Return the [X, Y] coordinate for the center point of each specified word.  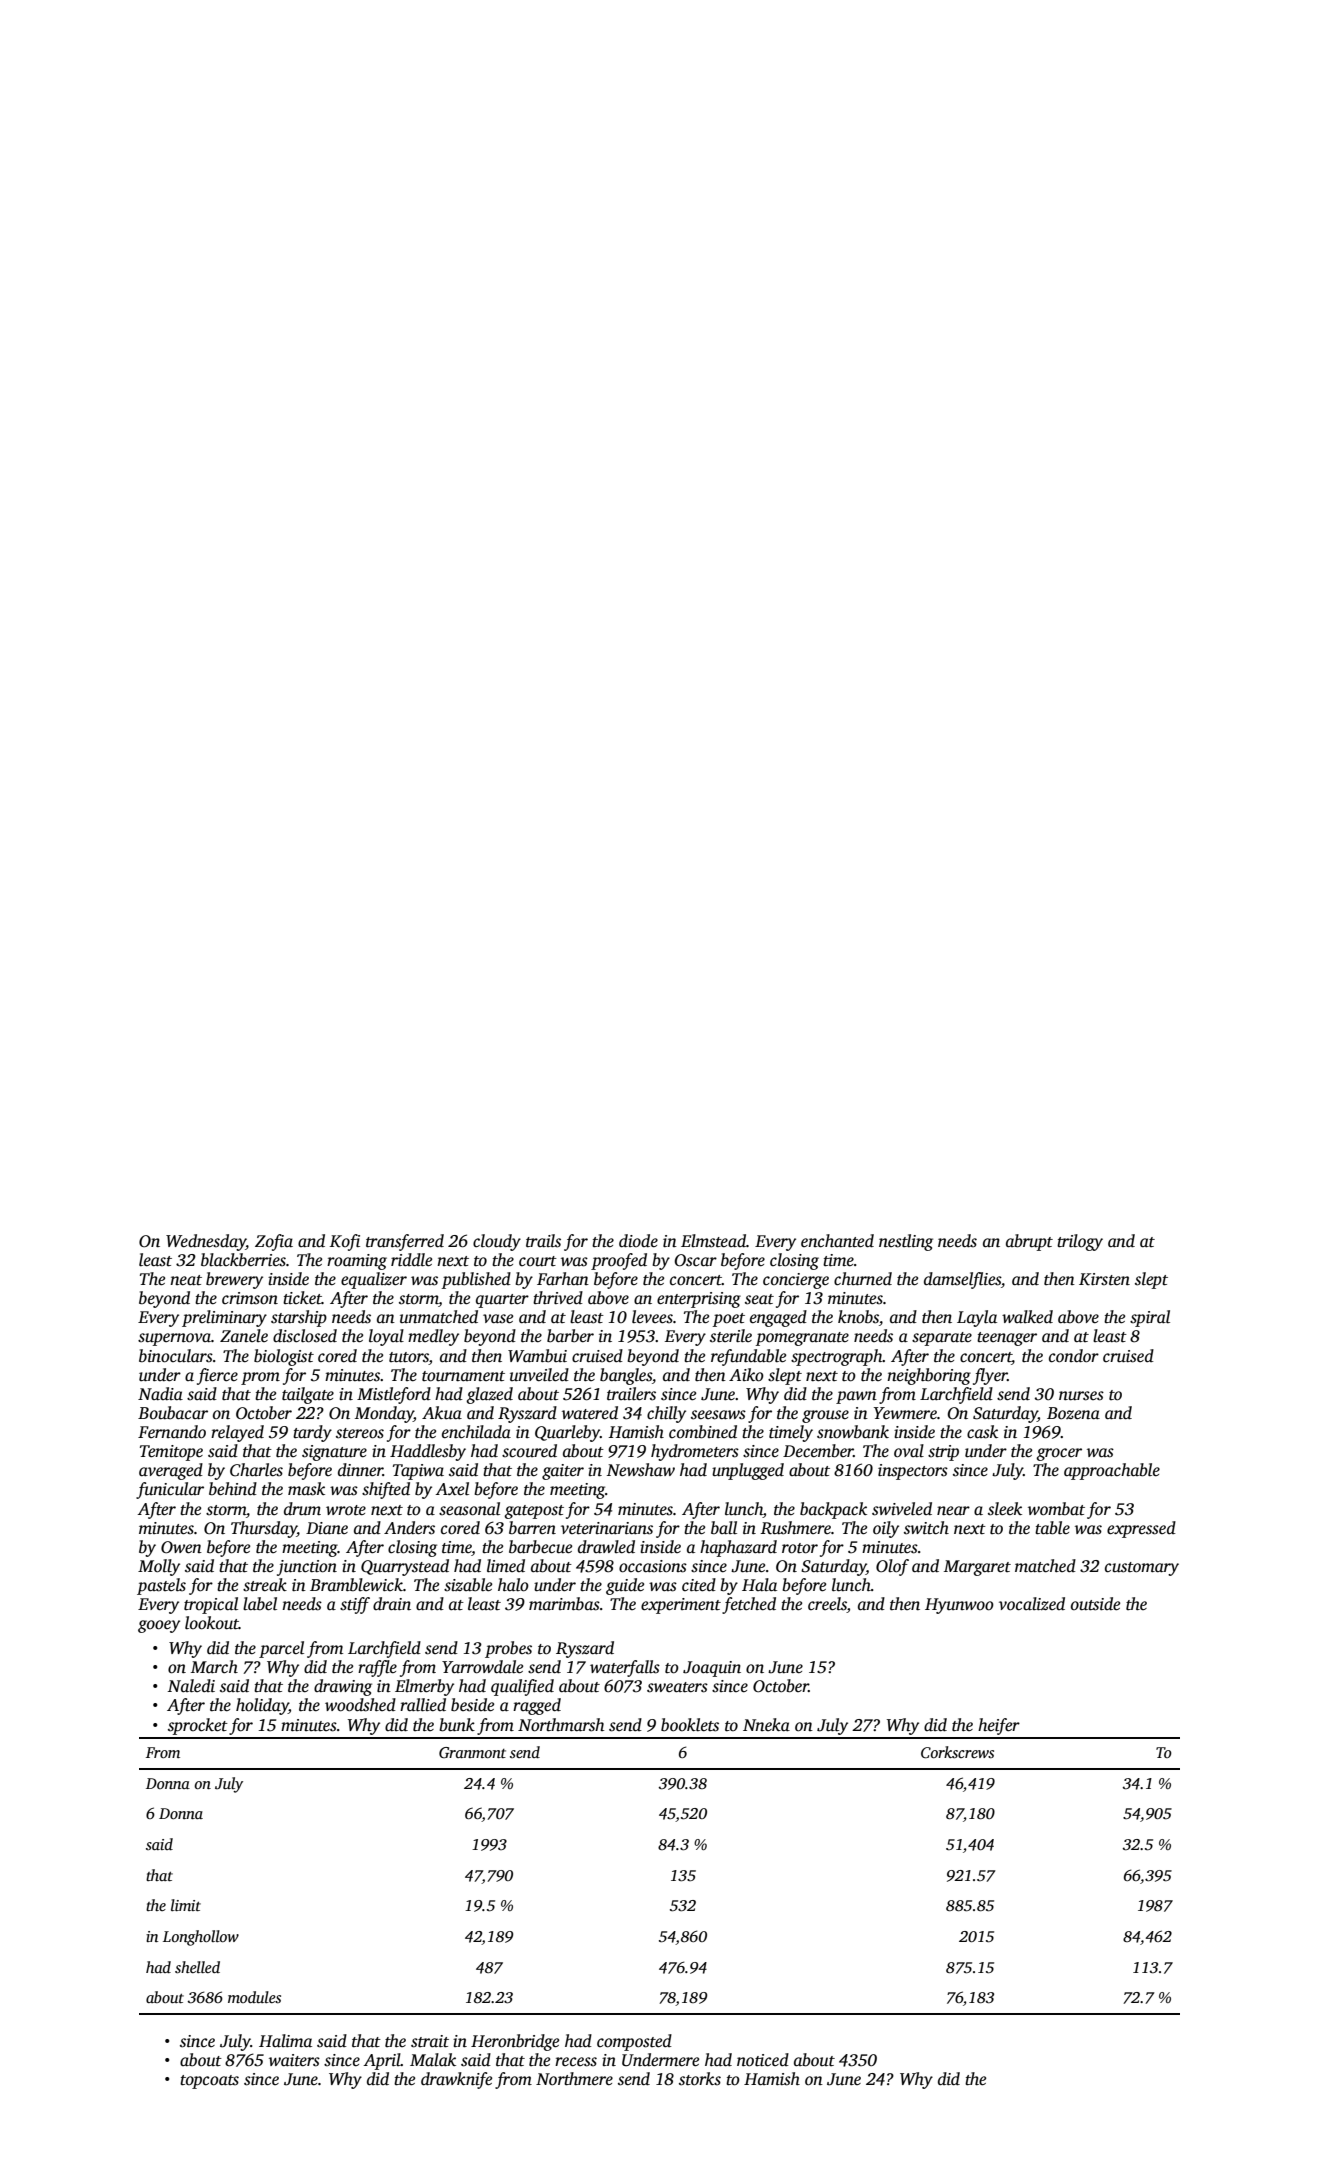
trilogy [1080, 1242]
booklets [690, 1725]
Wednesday [206, 1242]
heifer [999, 1726]
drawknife [456, 2080]
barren [532, 1528]
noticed [763, 2060]
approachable [1112, 1471]
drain [392, 1603]
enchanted [837, 1241]
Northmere [574, 2079]
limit [186, 1905]
